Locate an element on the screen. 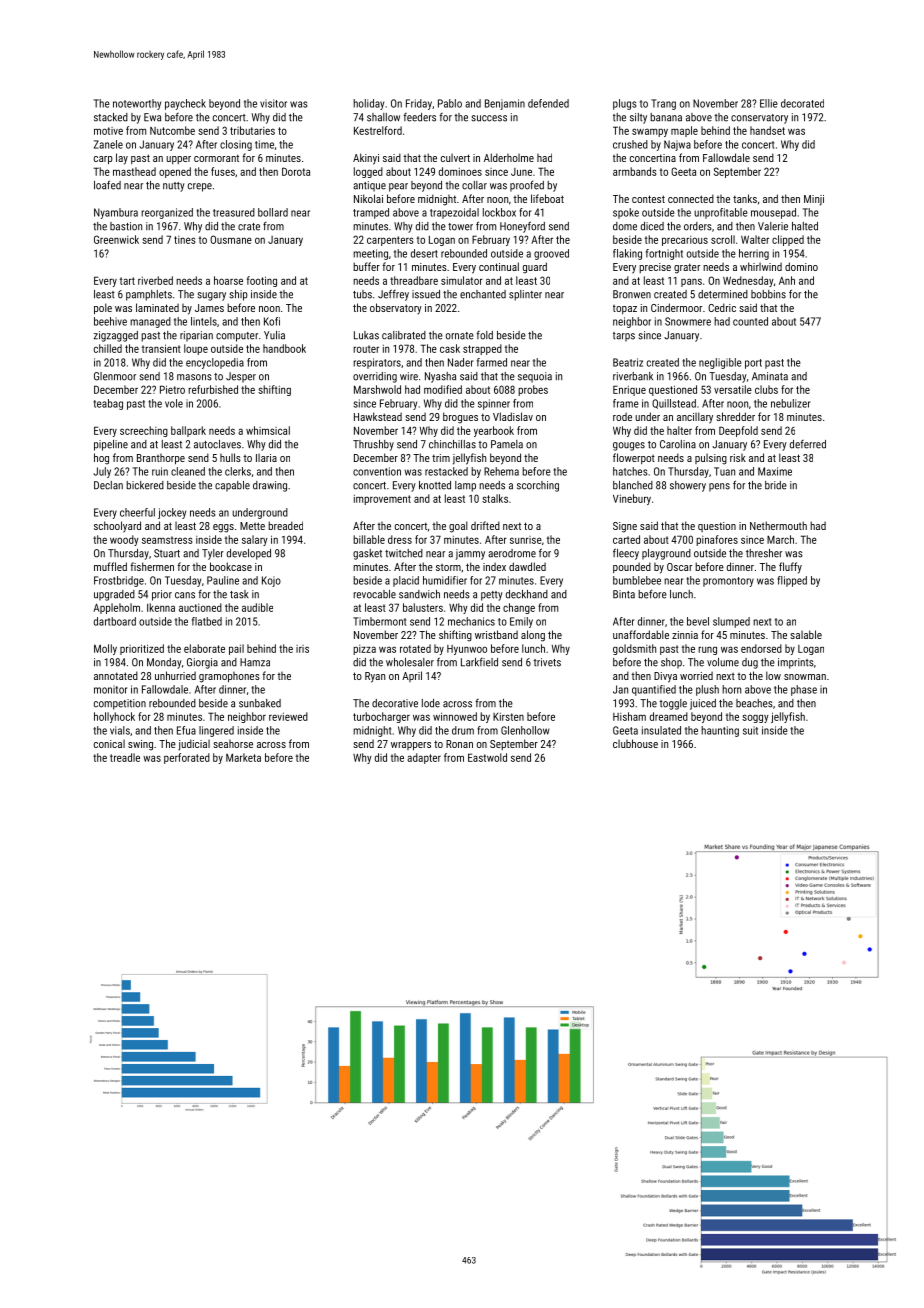  counted is located at coordinates (750, 321).
